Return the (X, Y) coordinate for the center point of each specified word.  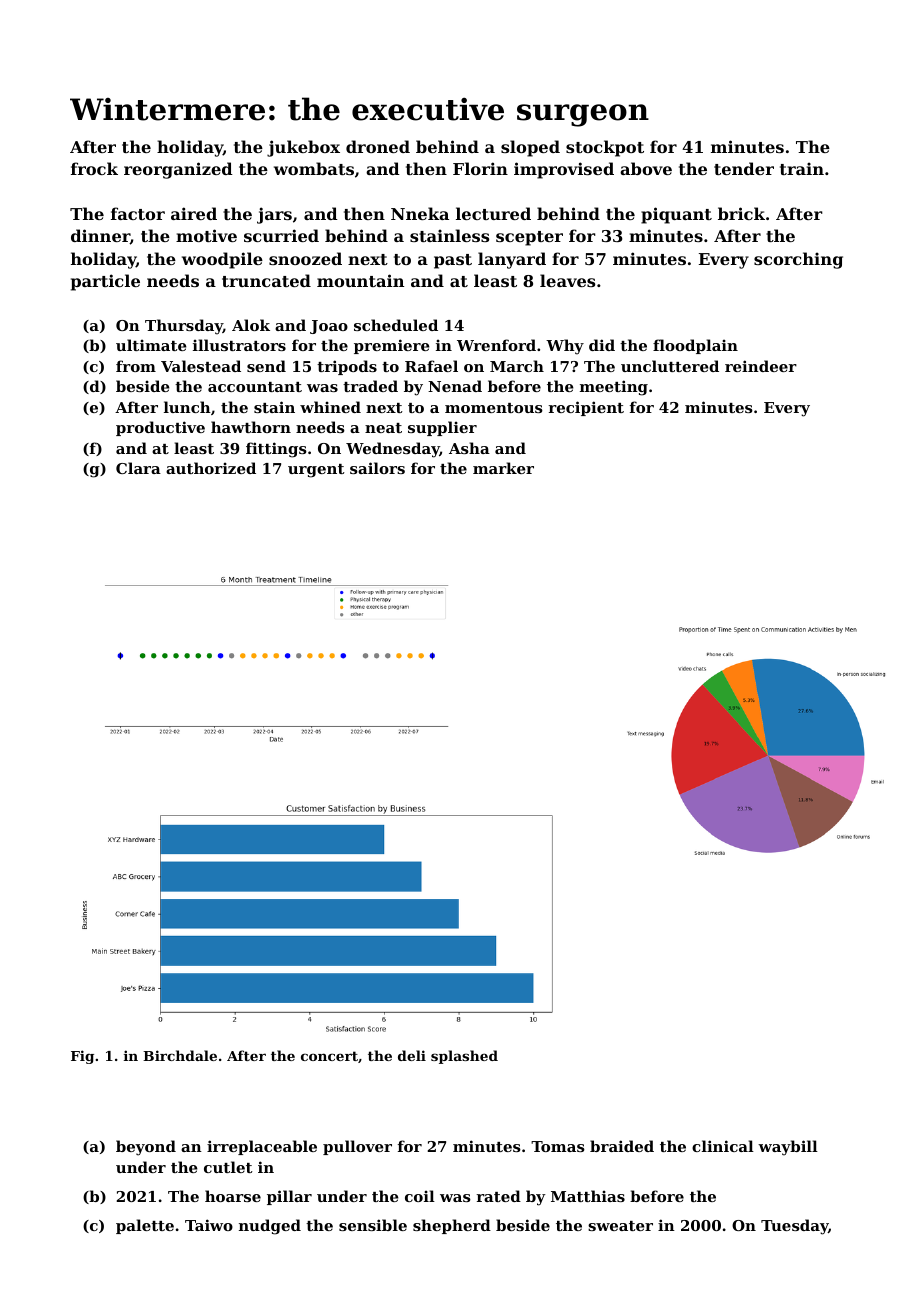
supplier (442, 428)
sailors (377, 468)
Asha (469, 448)
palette (145, 1226)
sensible (373, 1225)
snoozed (305, 258)
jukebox (303, 148)
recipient (586, 408)
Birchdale (180, 1055)
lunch (187, 407)
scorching (798, 260)
